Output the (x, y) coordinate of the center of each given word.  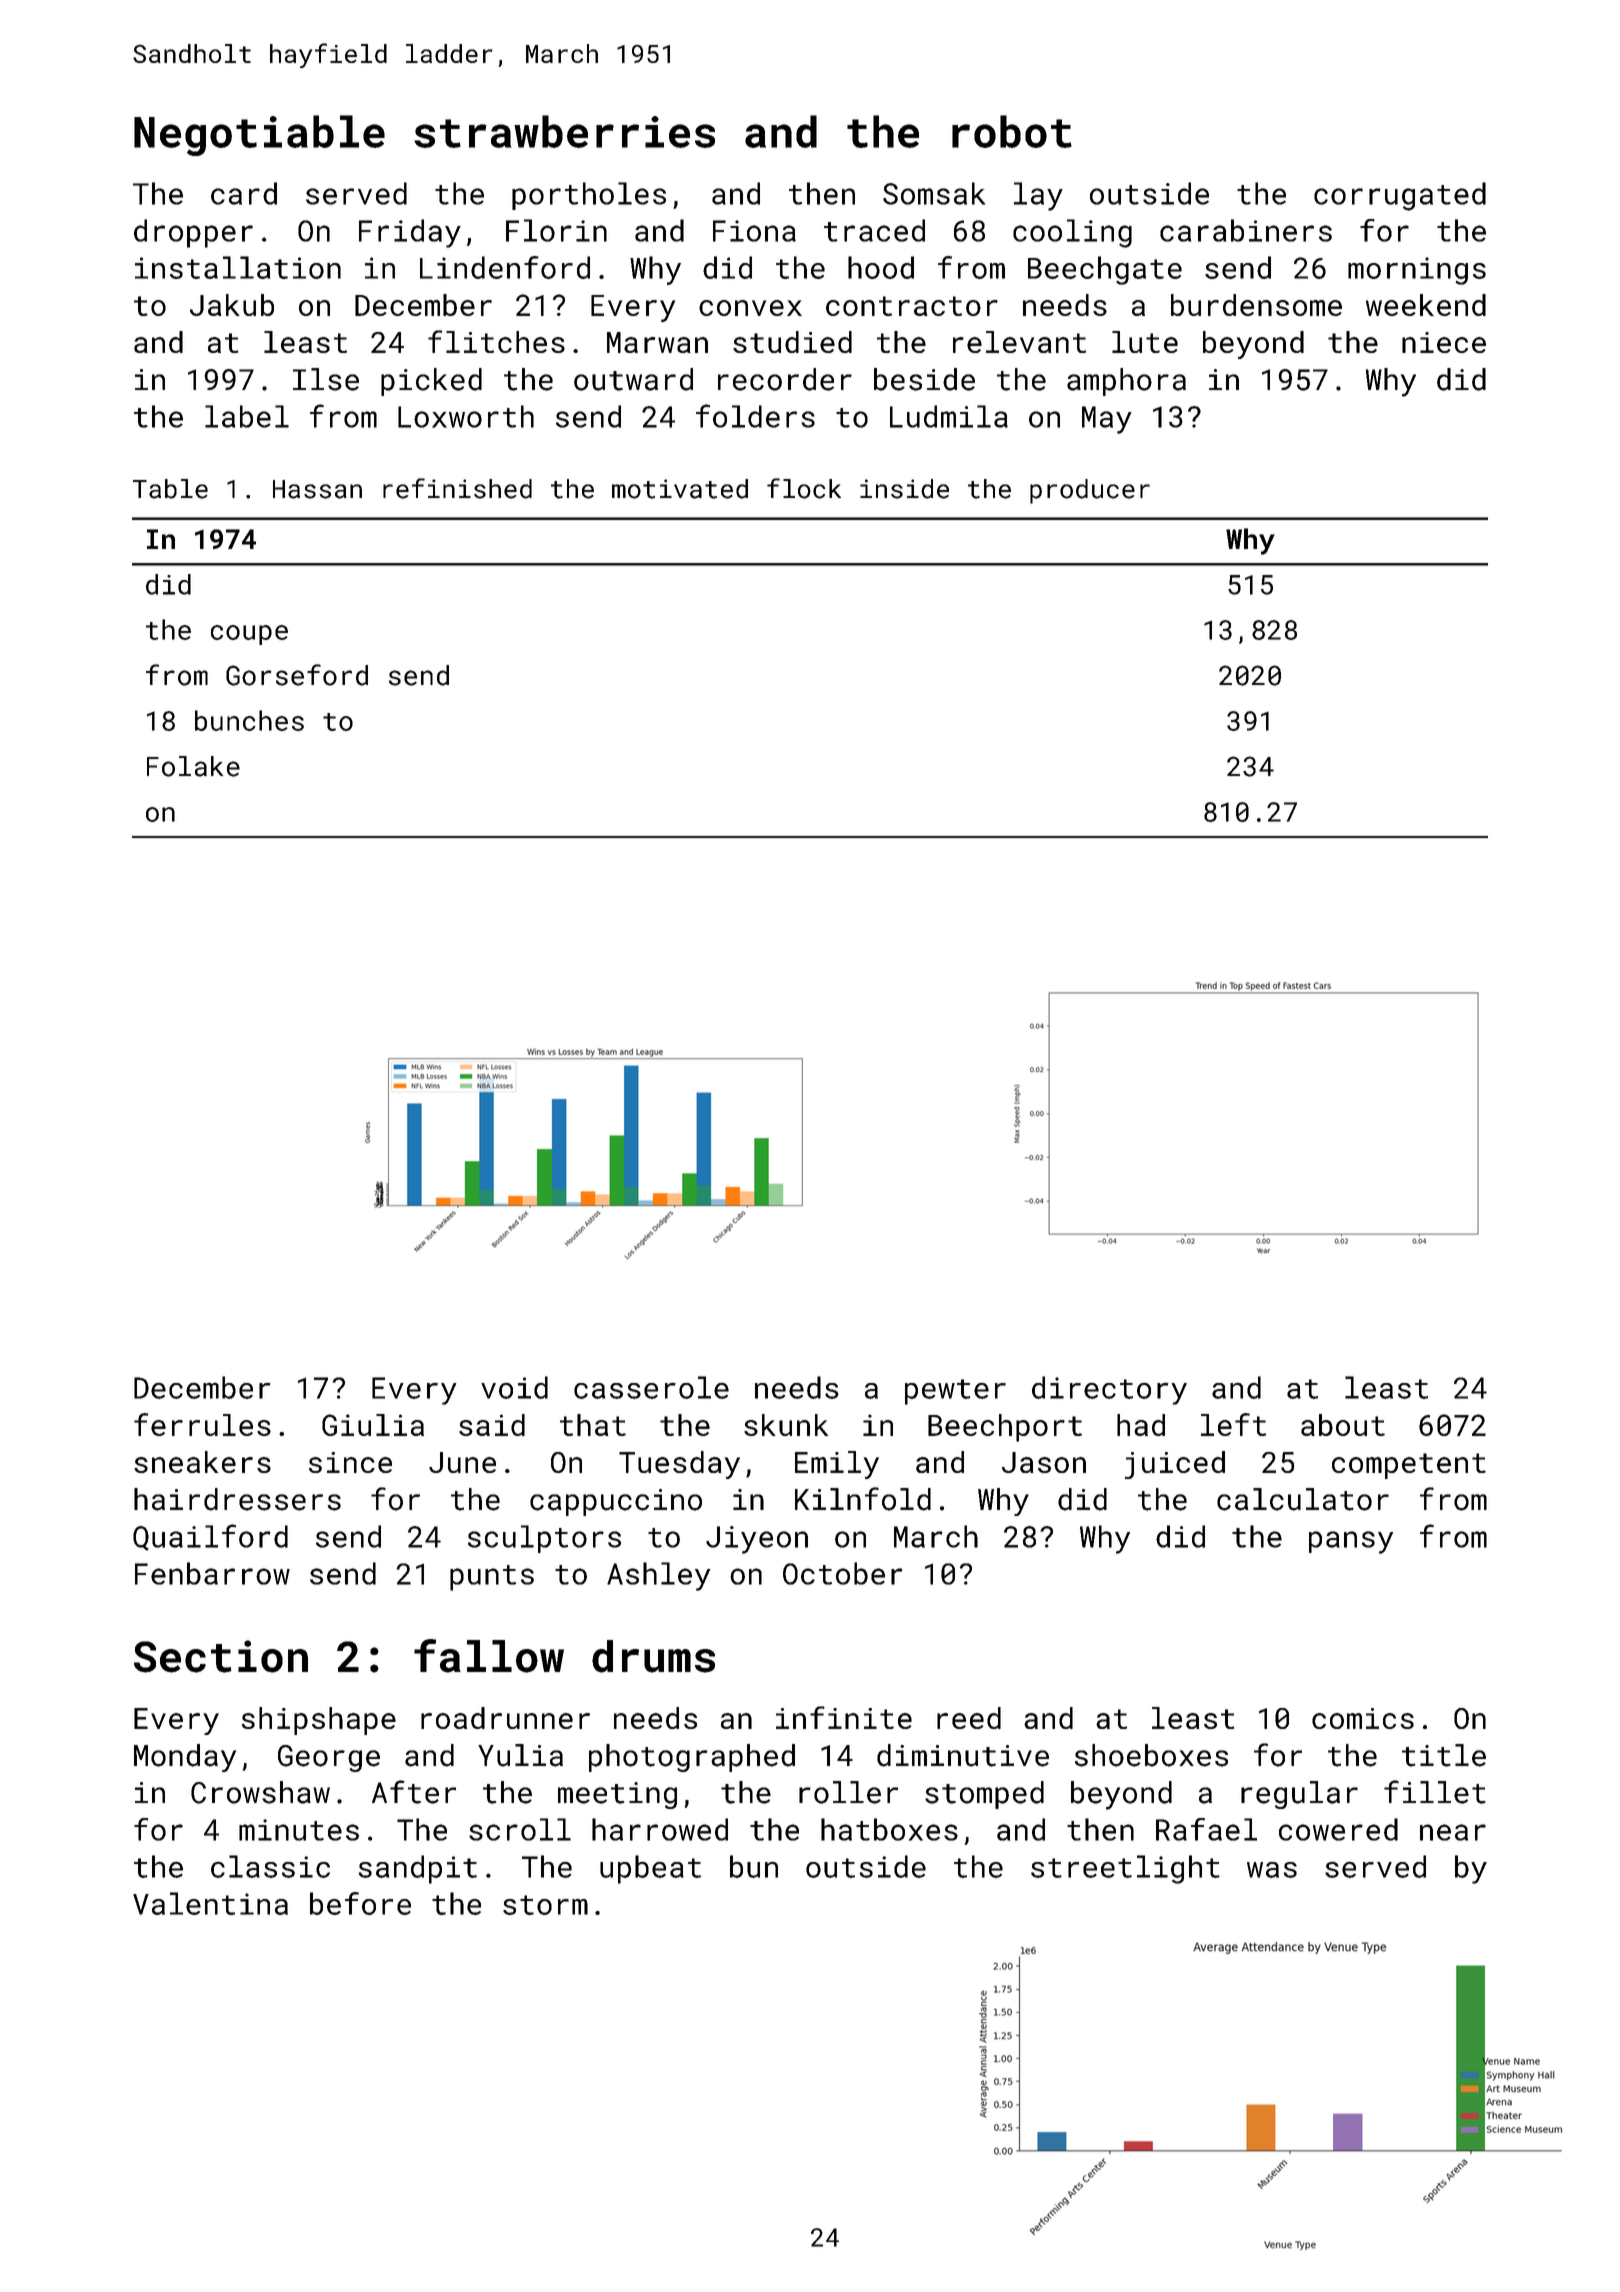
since (350, 1462)
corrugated (1400, 196)
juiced (1175, 1465)
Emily (837, 1465)
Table (170, 489)
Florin (556, 230)
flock (804, 488)
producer (1090, 491)
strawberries (564, 131)
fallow (489, 1656)
